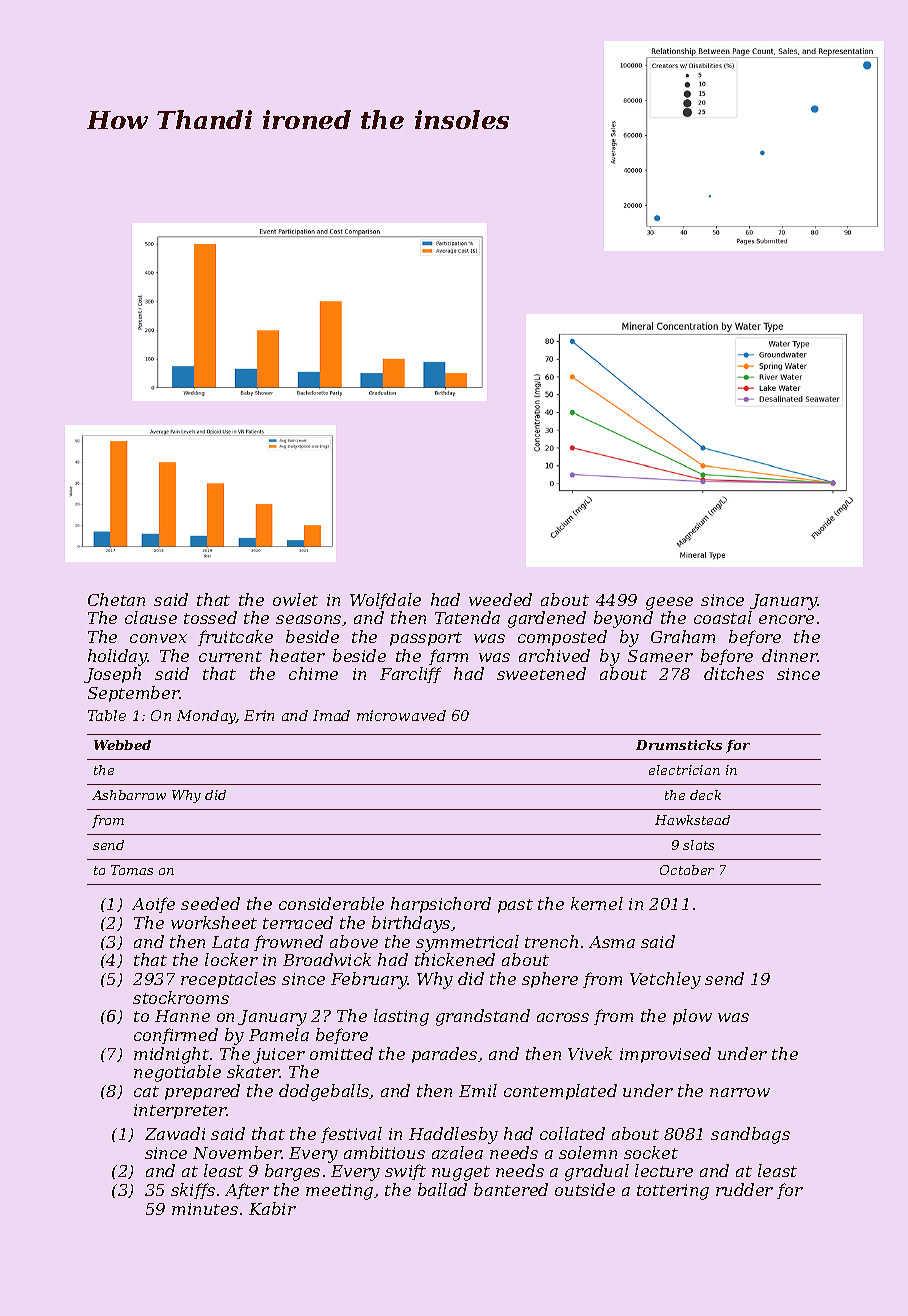  I want to click on weeded, so click(500, 599).
